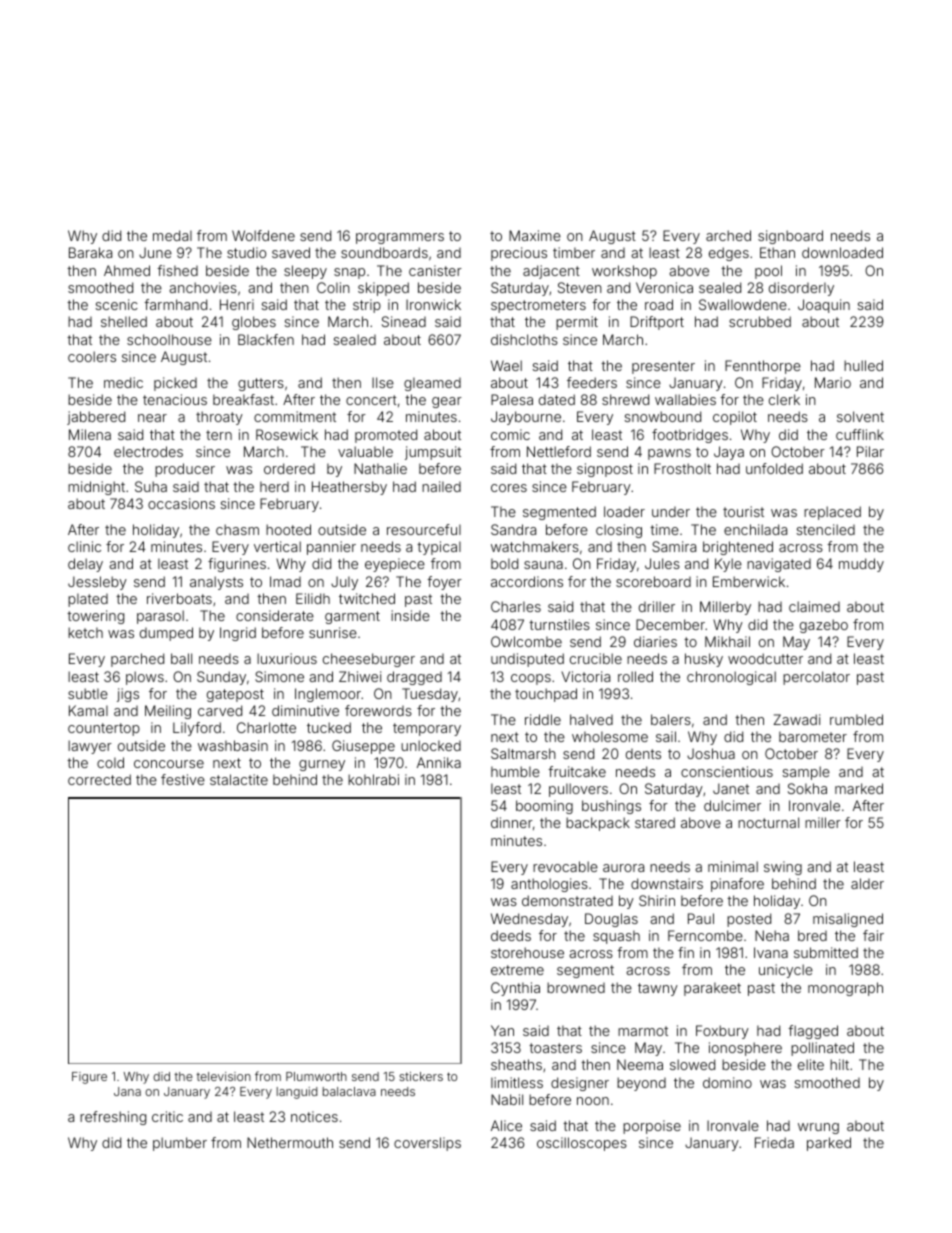 Image resolution: width=952 pixels, height=1233 pixels. Describe the element at coordinates (511, 935) in the page. I see `deeds` at that location.
